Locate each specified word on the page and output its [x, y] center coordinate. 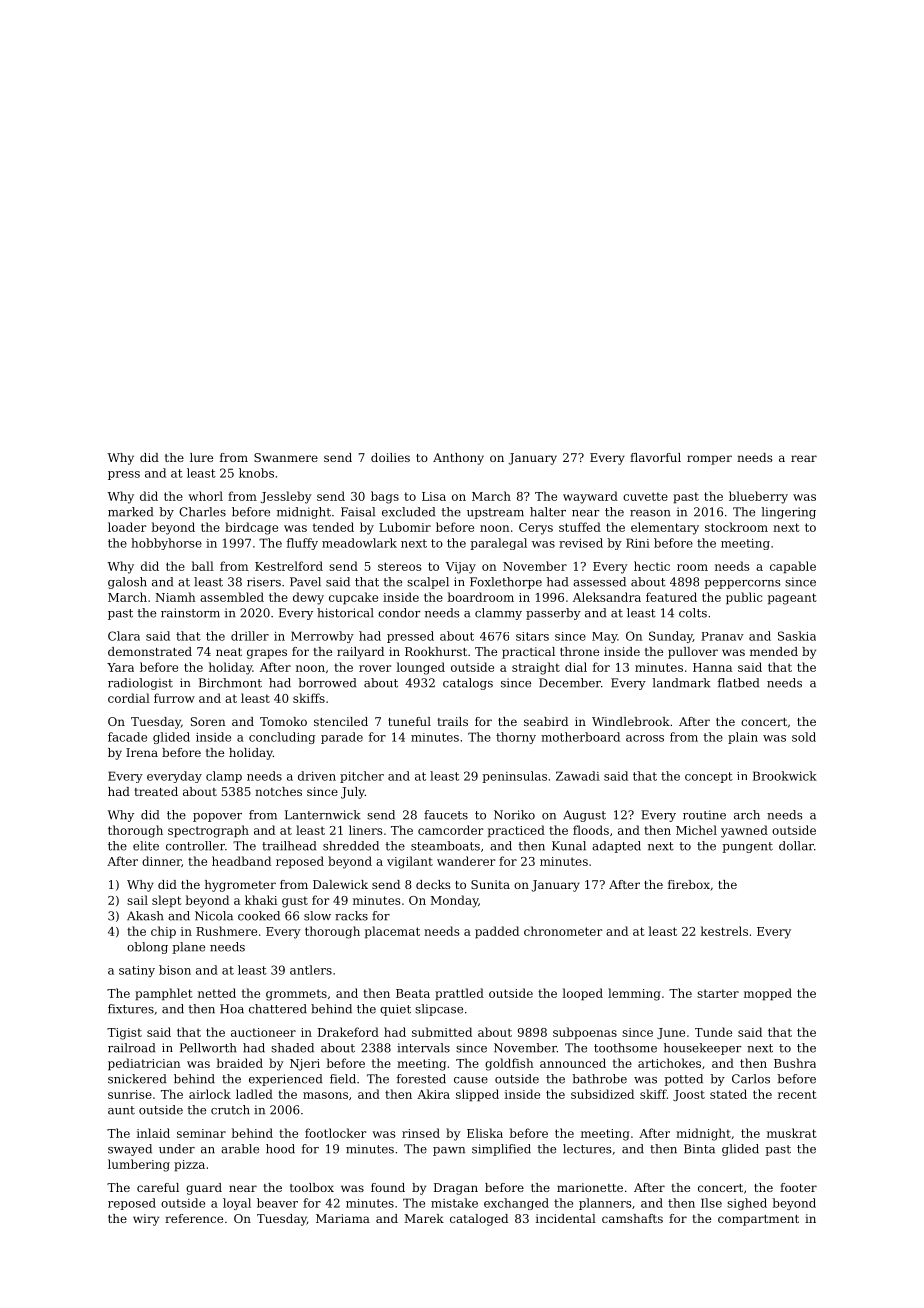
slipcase [439, 1010]
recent [797, 1094]
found [388, 1187]
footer [798, 1187]
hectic [652, 566]
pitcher [362, 777]
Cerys [536, 529]
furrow [174, 698]
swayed [130, 1150]
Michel [696, 830]
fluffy [302, 544]
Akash [145, 916]
